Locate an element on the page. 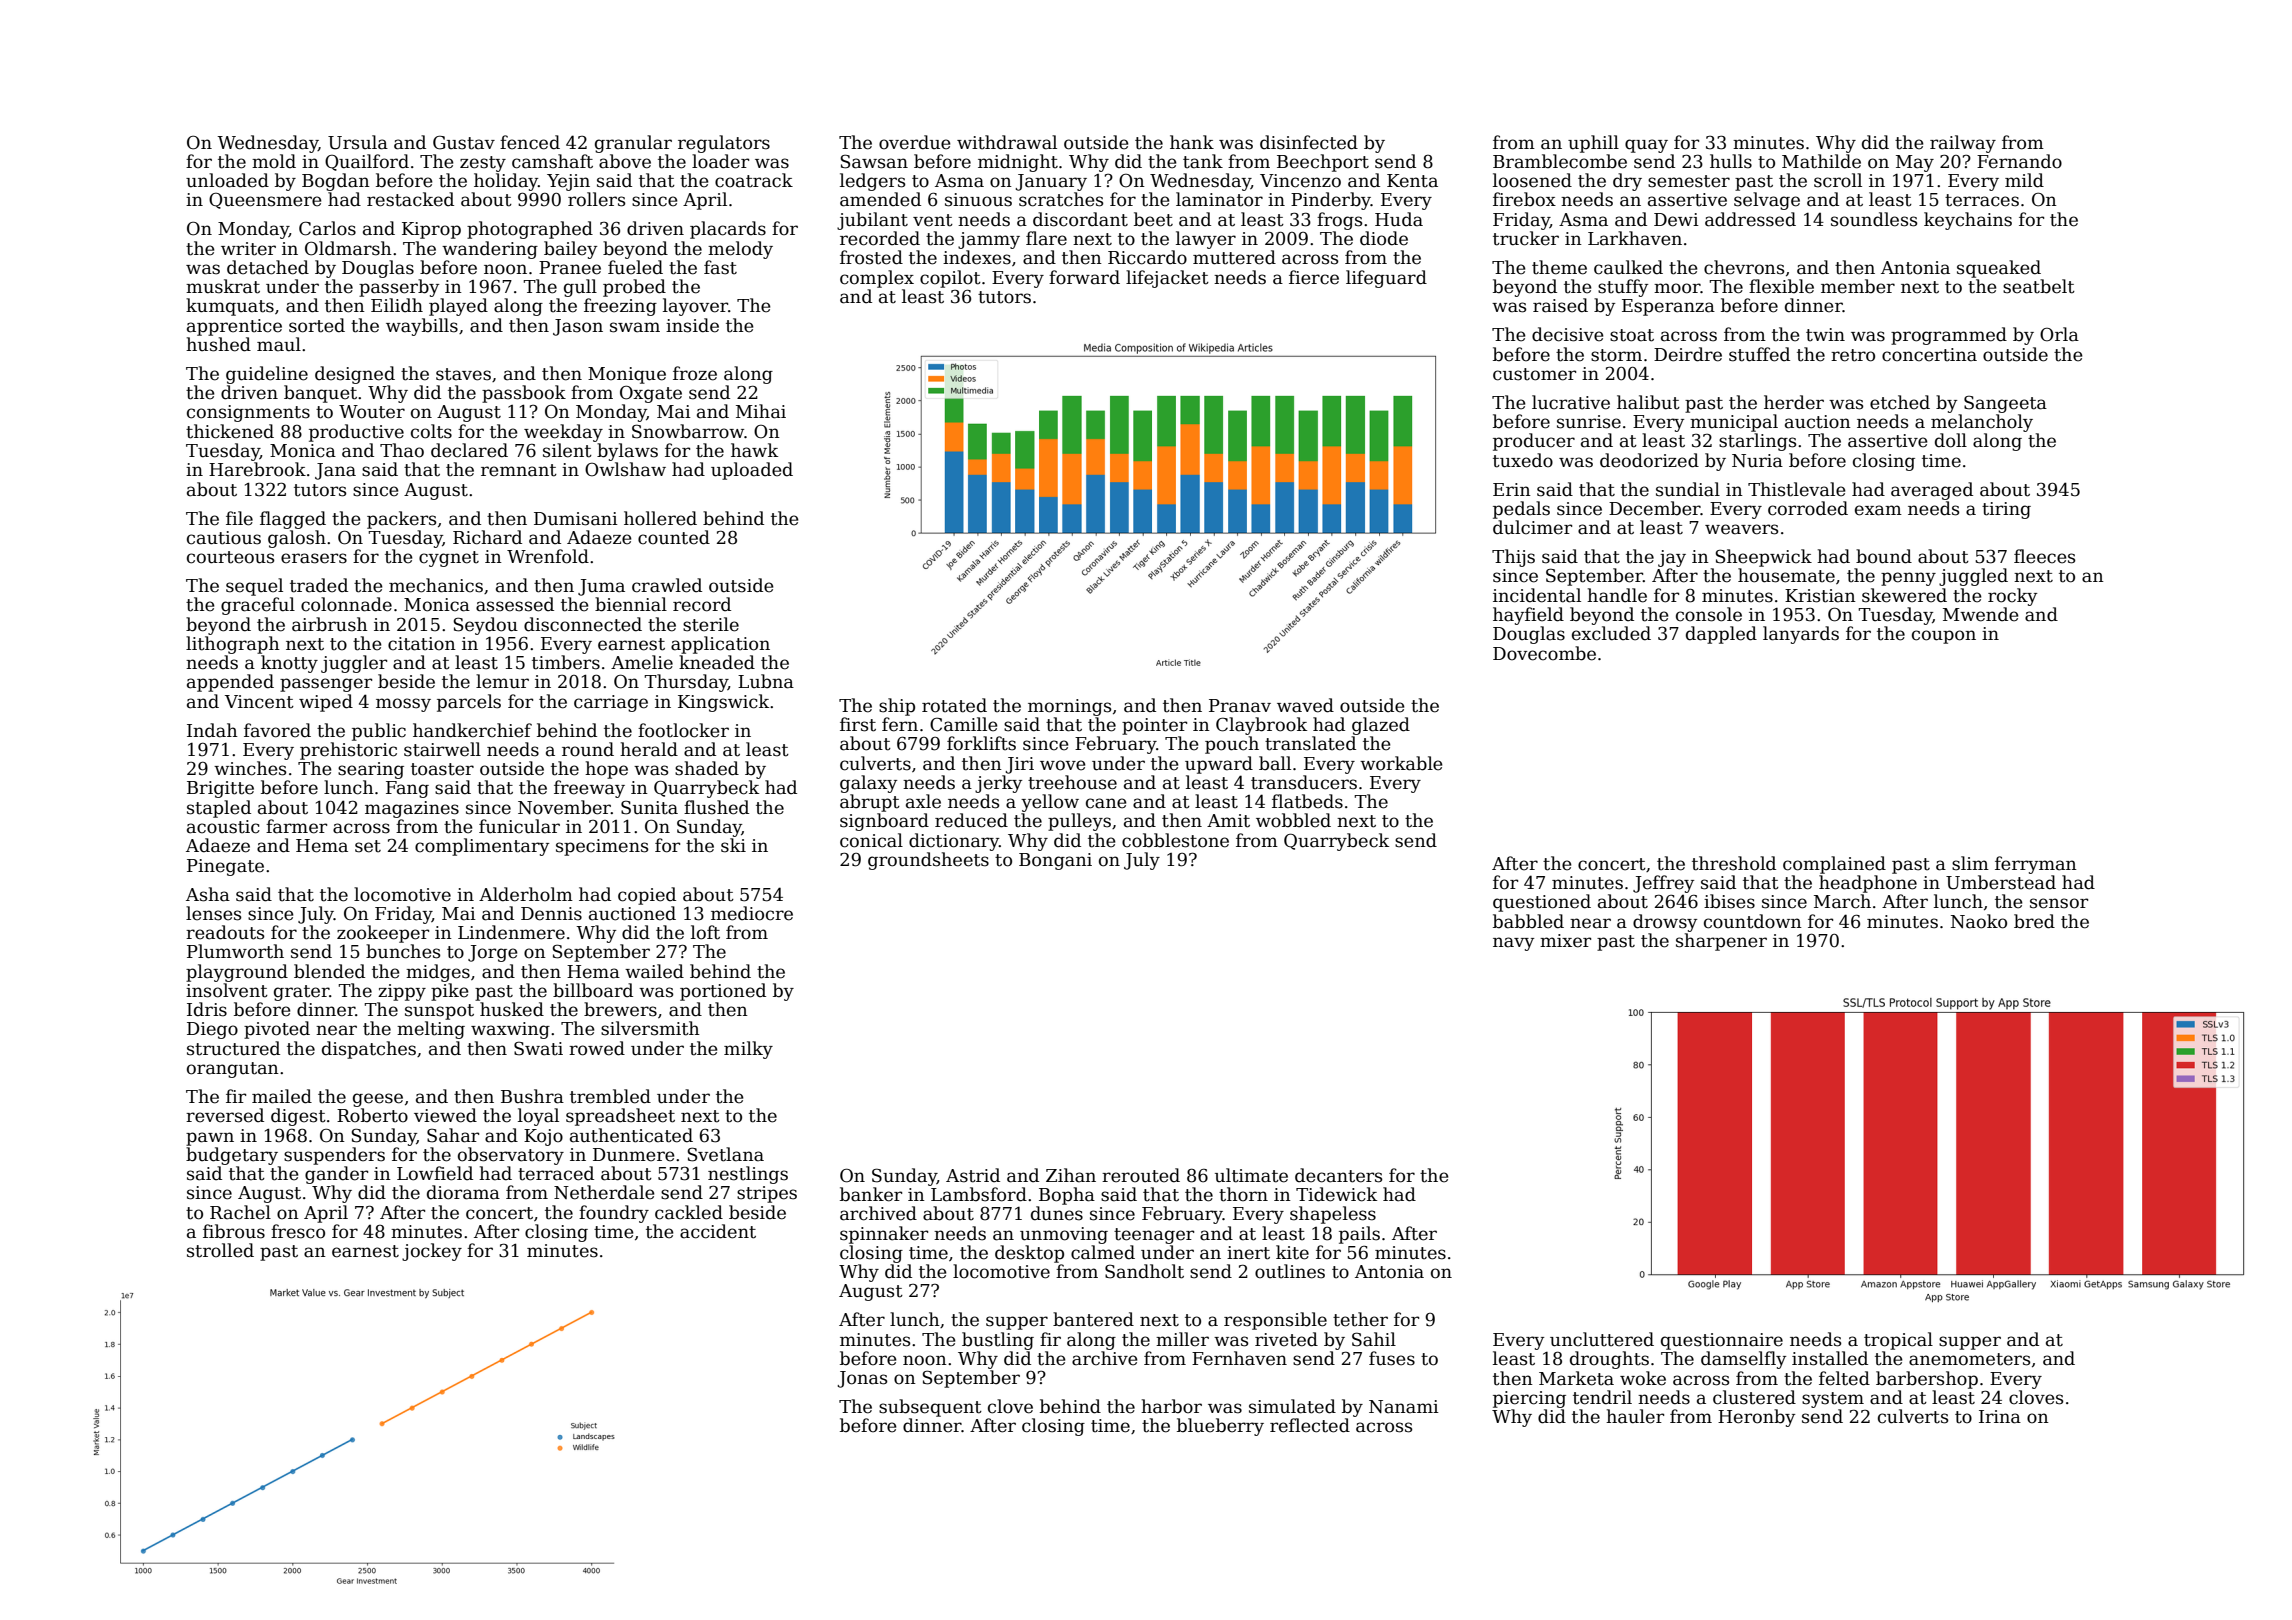 The width and height of the image is (2292, 1620). sterile is located at coordinates (711, 624).
